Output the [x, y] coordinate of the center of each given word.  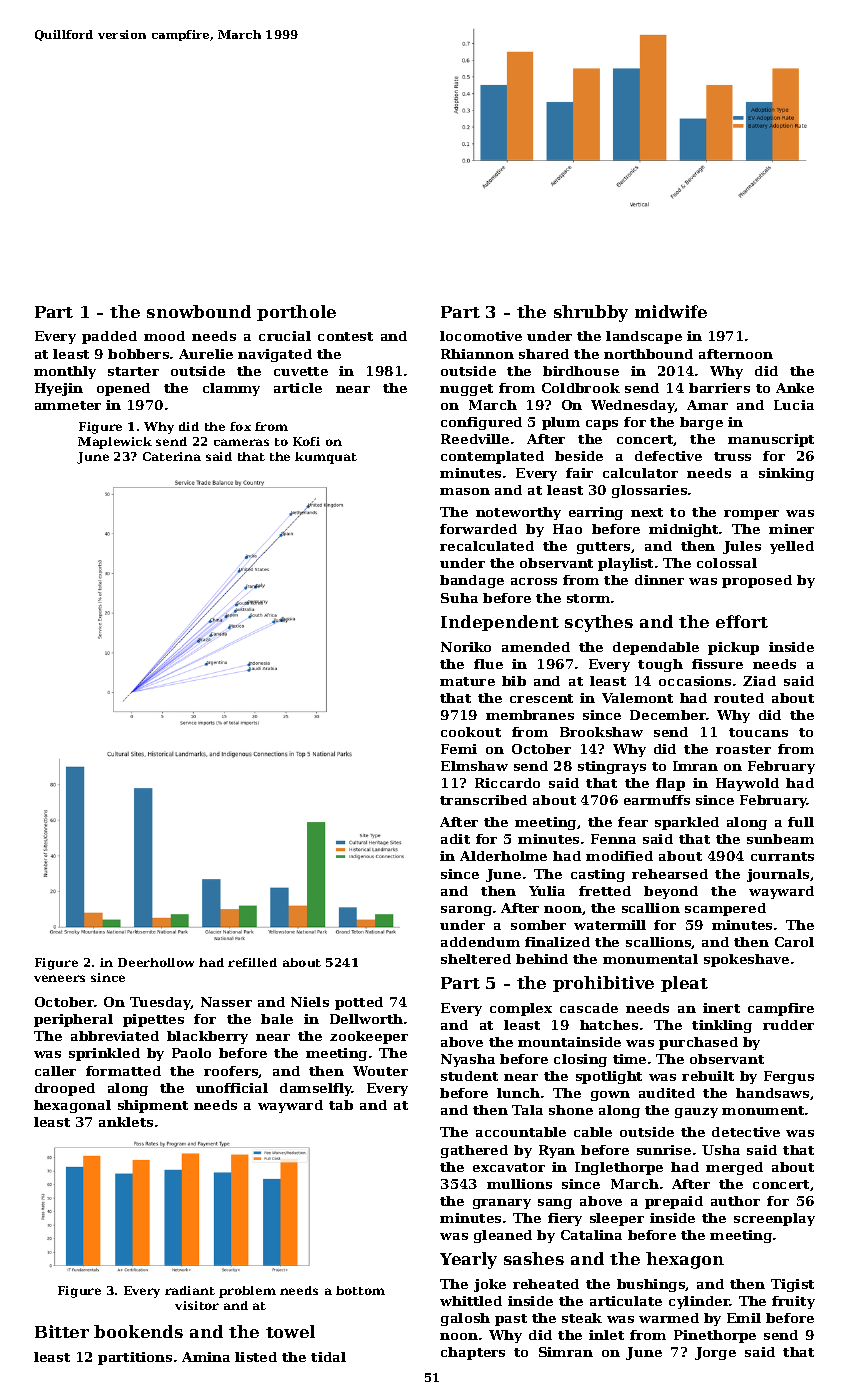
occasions [695, 681]
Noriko [466, 647]
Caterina [172, 456]
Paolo [191, 1053]
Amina [206, 1357]
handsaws [772, 1093]
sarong [466, 911]
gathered [474, 1151]
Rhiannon [477, 354]
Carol [794, 942]
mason [465, 491]
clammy [231, 389]
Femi [459, 749]
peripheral [73, 1020]
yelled [792, 547]
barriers [719, 388]
